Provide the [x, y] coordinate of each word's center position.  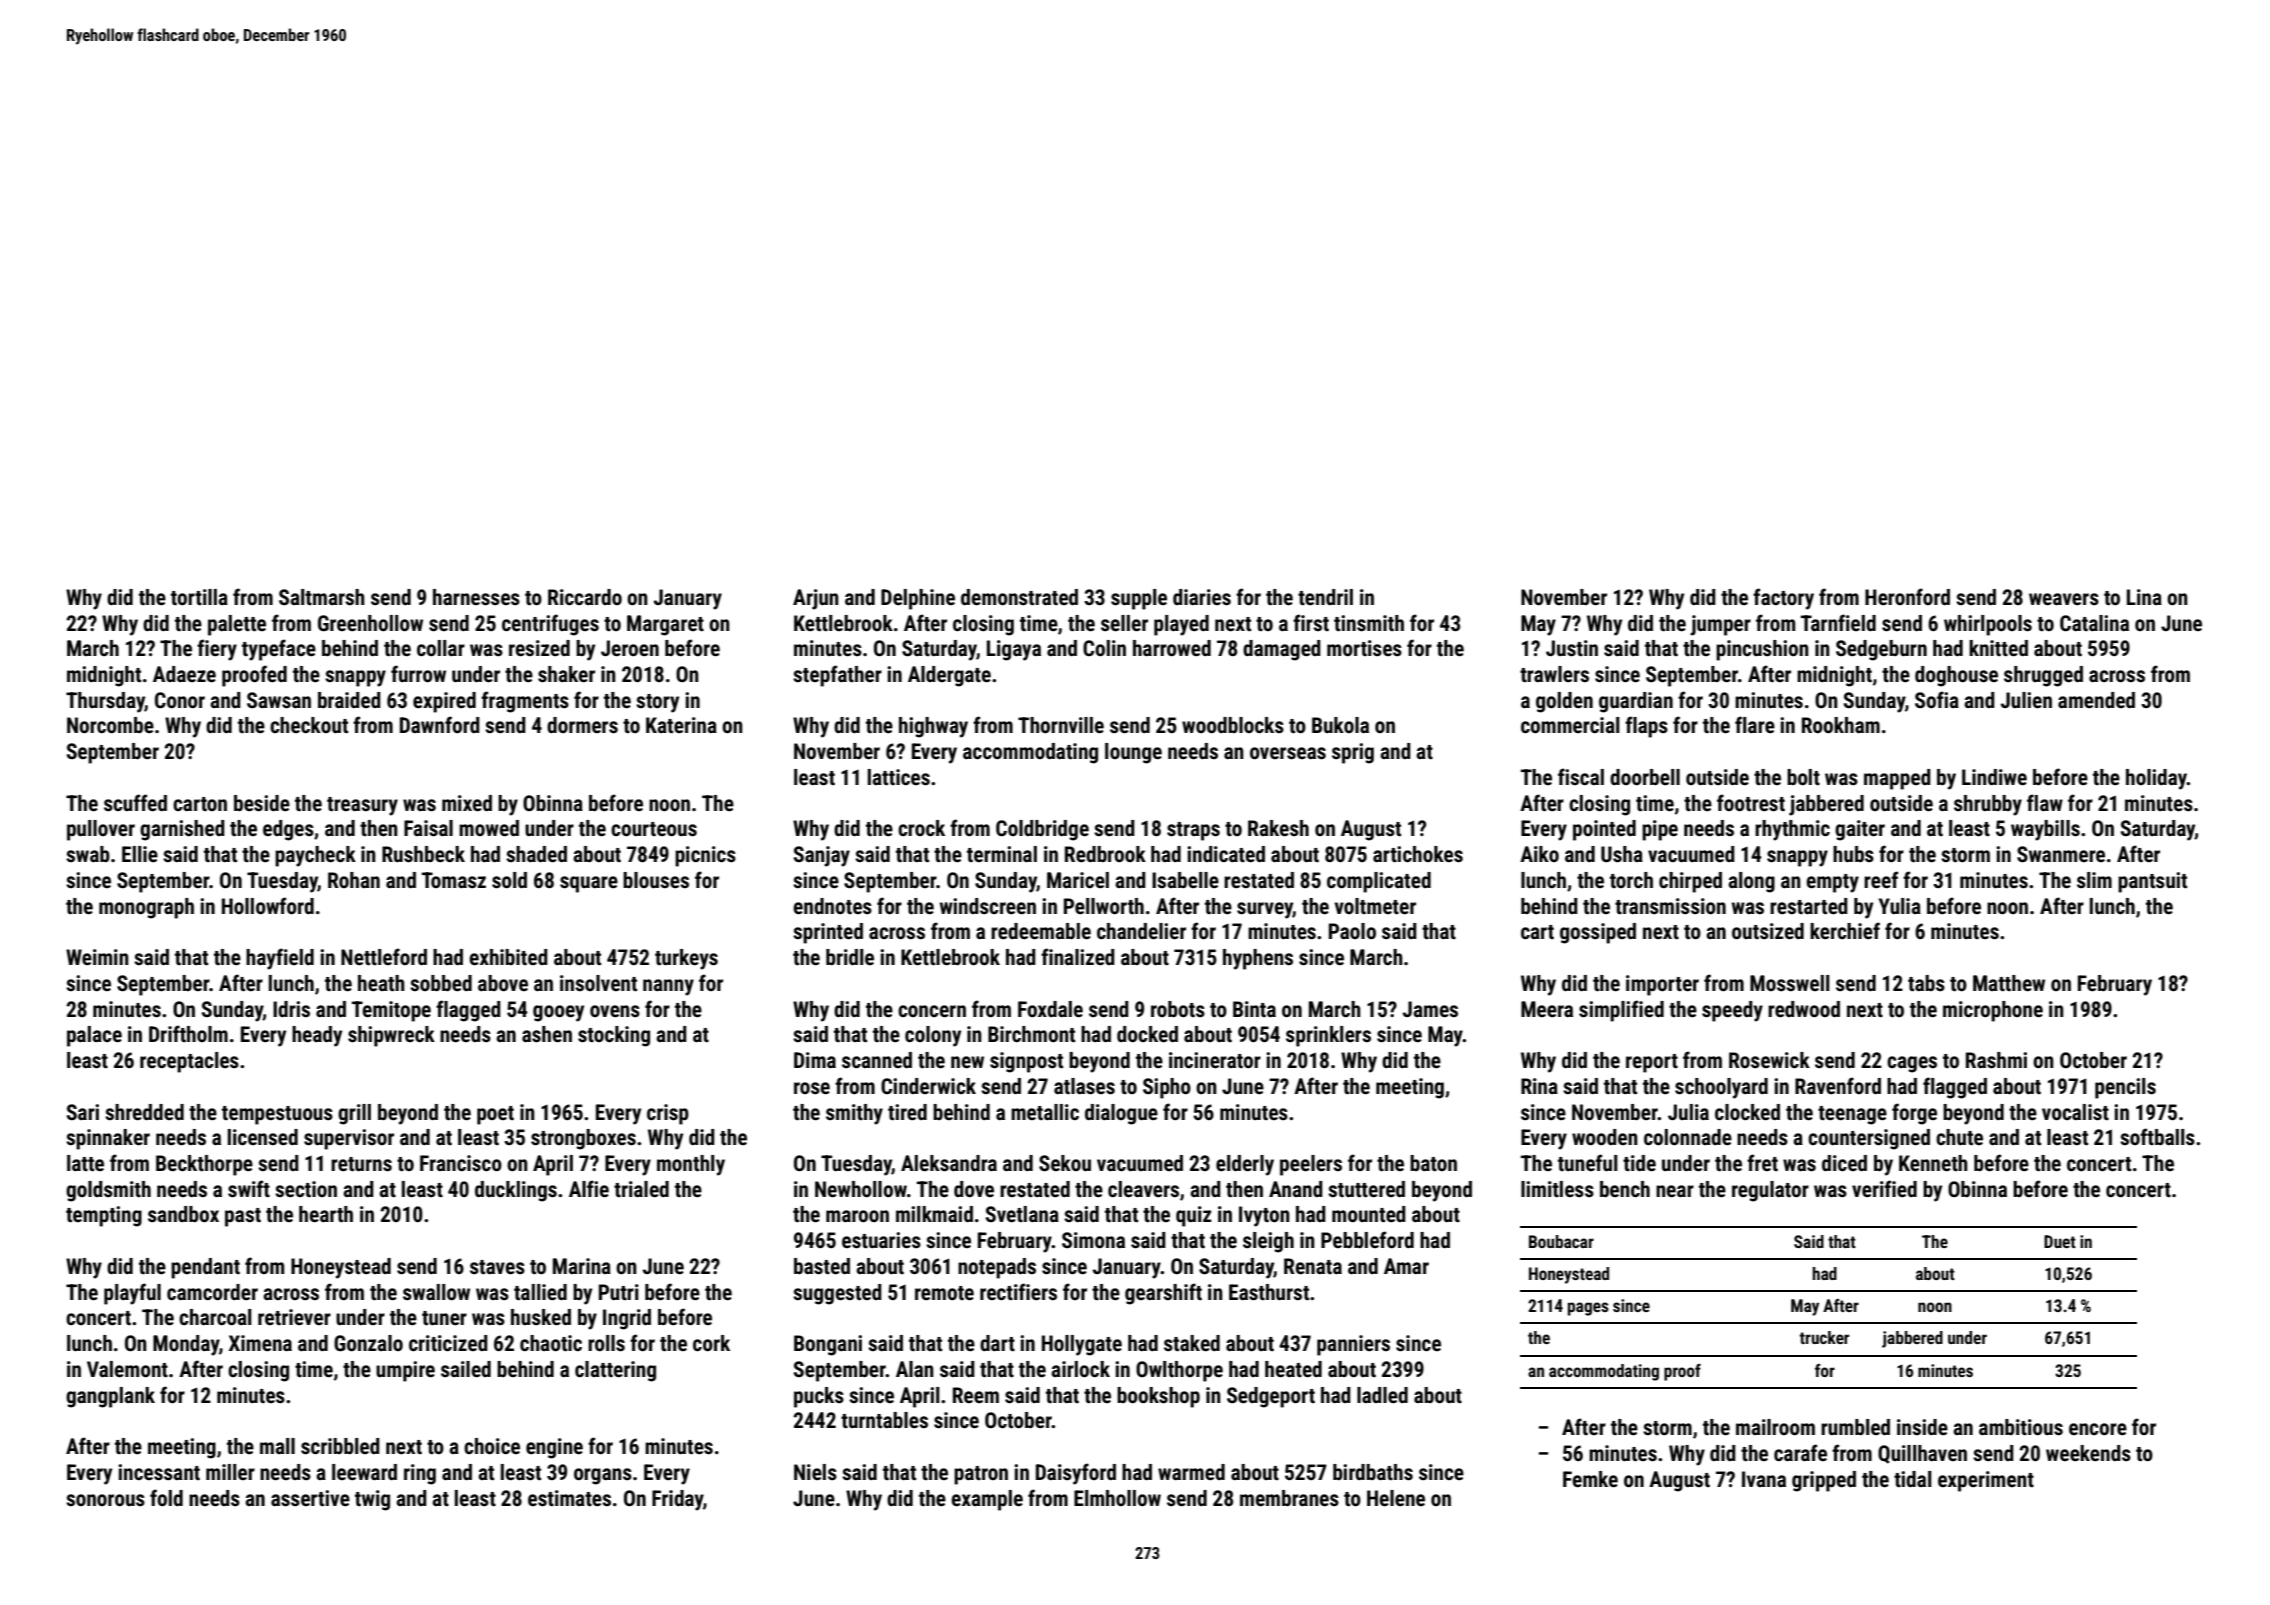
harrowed [1172, 648]
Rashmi [1996, 1060]
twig [372, 1500]
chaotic [551, 1343]
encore [2098, 1429]
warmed [1191, 1472]
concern [932, 1011]
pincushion [1762, 650]
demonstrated [1019, 597]
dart [997, 1343]
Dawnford [440, 724]
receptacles [189, 1062]
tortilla [199, 597]
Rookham [1841, 725]
